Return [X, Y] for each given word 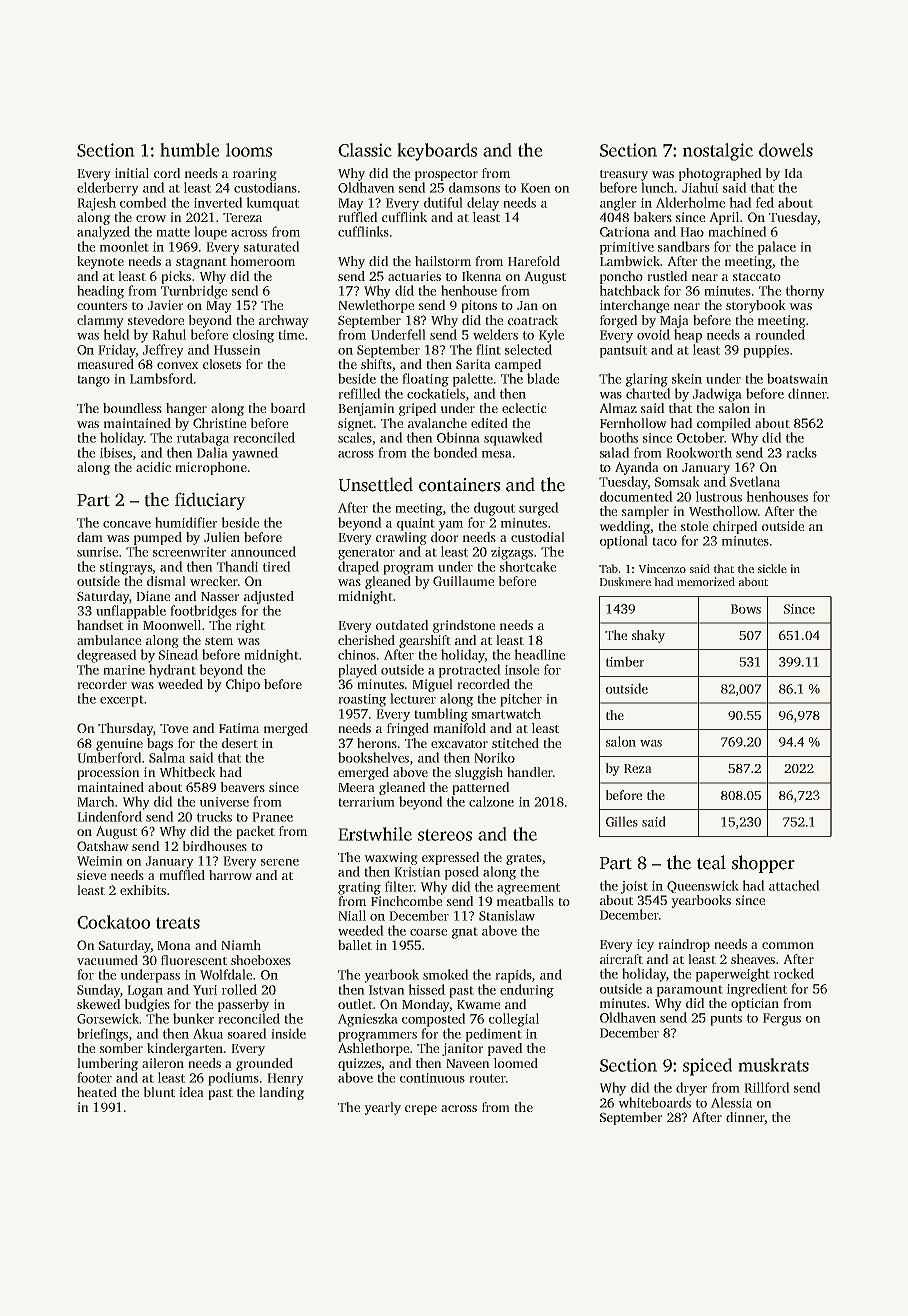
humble [190, 150]
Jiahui [700, 187]
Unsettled [376, 485]
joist [634, 887]
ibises [116, 452]
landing [282, 1093]
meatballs [525, 901]
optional [623, 542]
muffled [182, 875]
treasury [624, 175]
